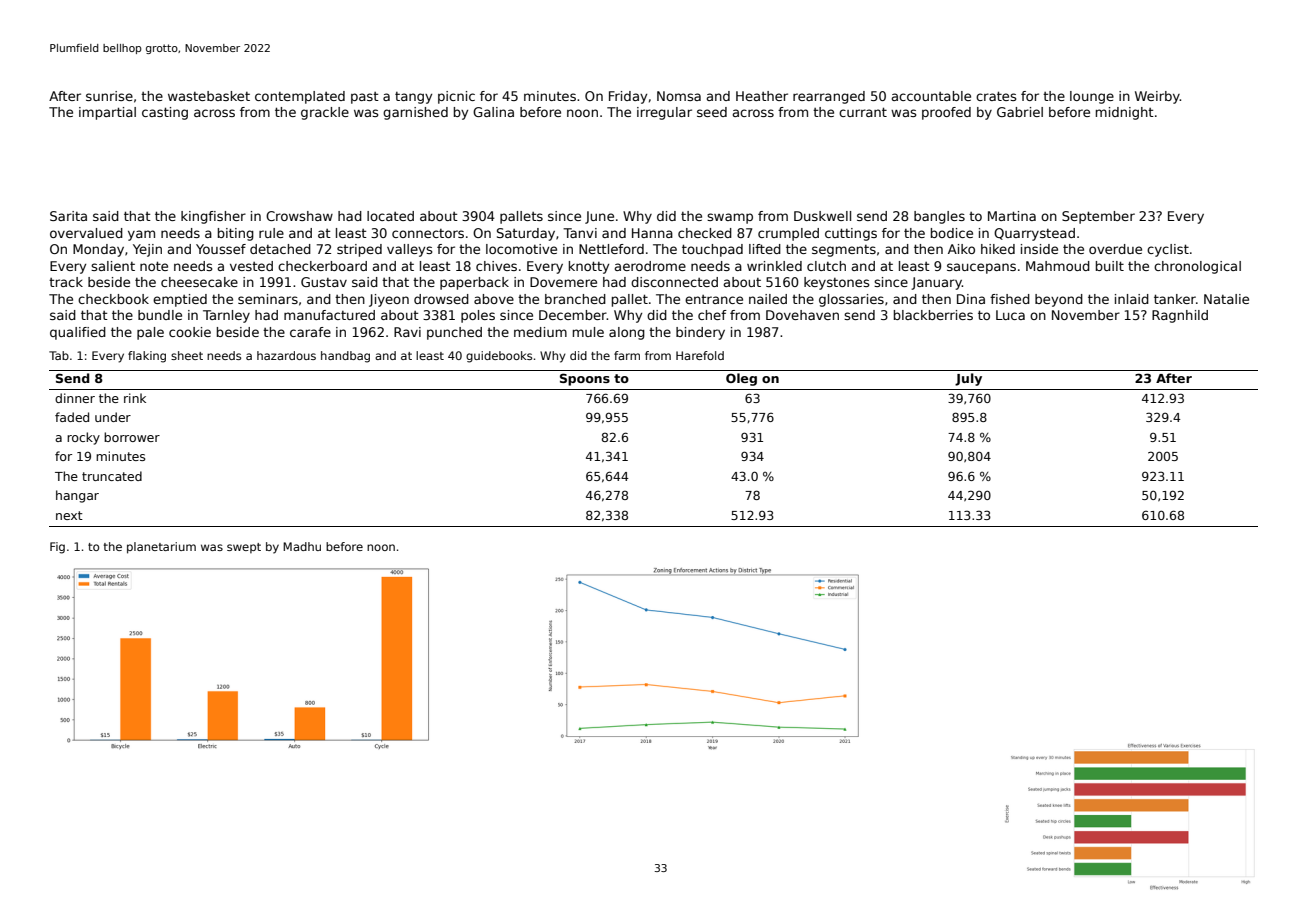 This image has width=1308, height=924. Describe the element at coordinates (679, 96) in the image. I see `Nomsa` at that location.
